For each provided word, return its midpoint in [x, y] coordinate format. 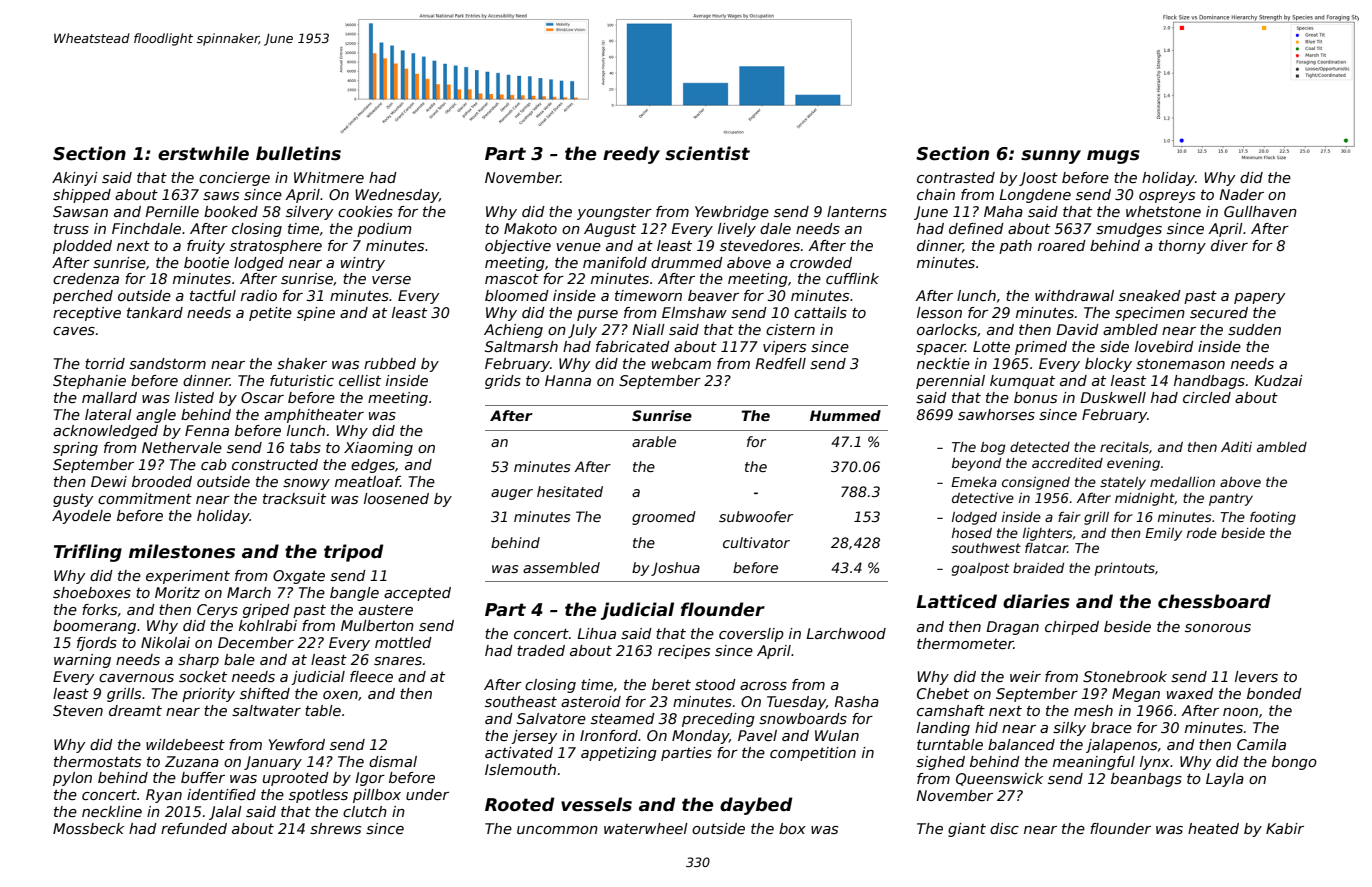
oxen [340, 695]
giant [967, 830]
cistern [790, 329]
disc [1004, 828]
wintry [363, 264]
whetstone [1163, 211]
